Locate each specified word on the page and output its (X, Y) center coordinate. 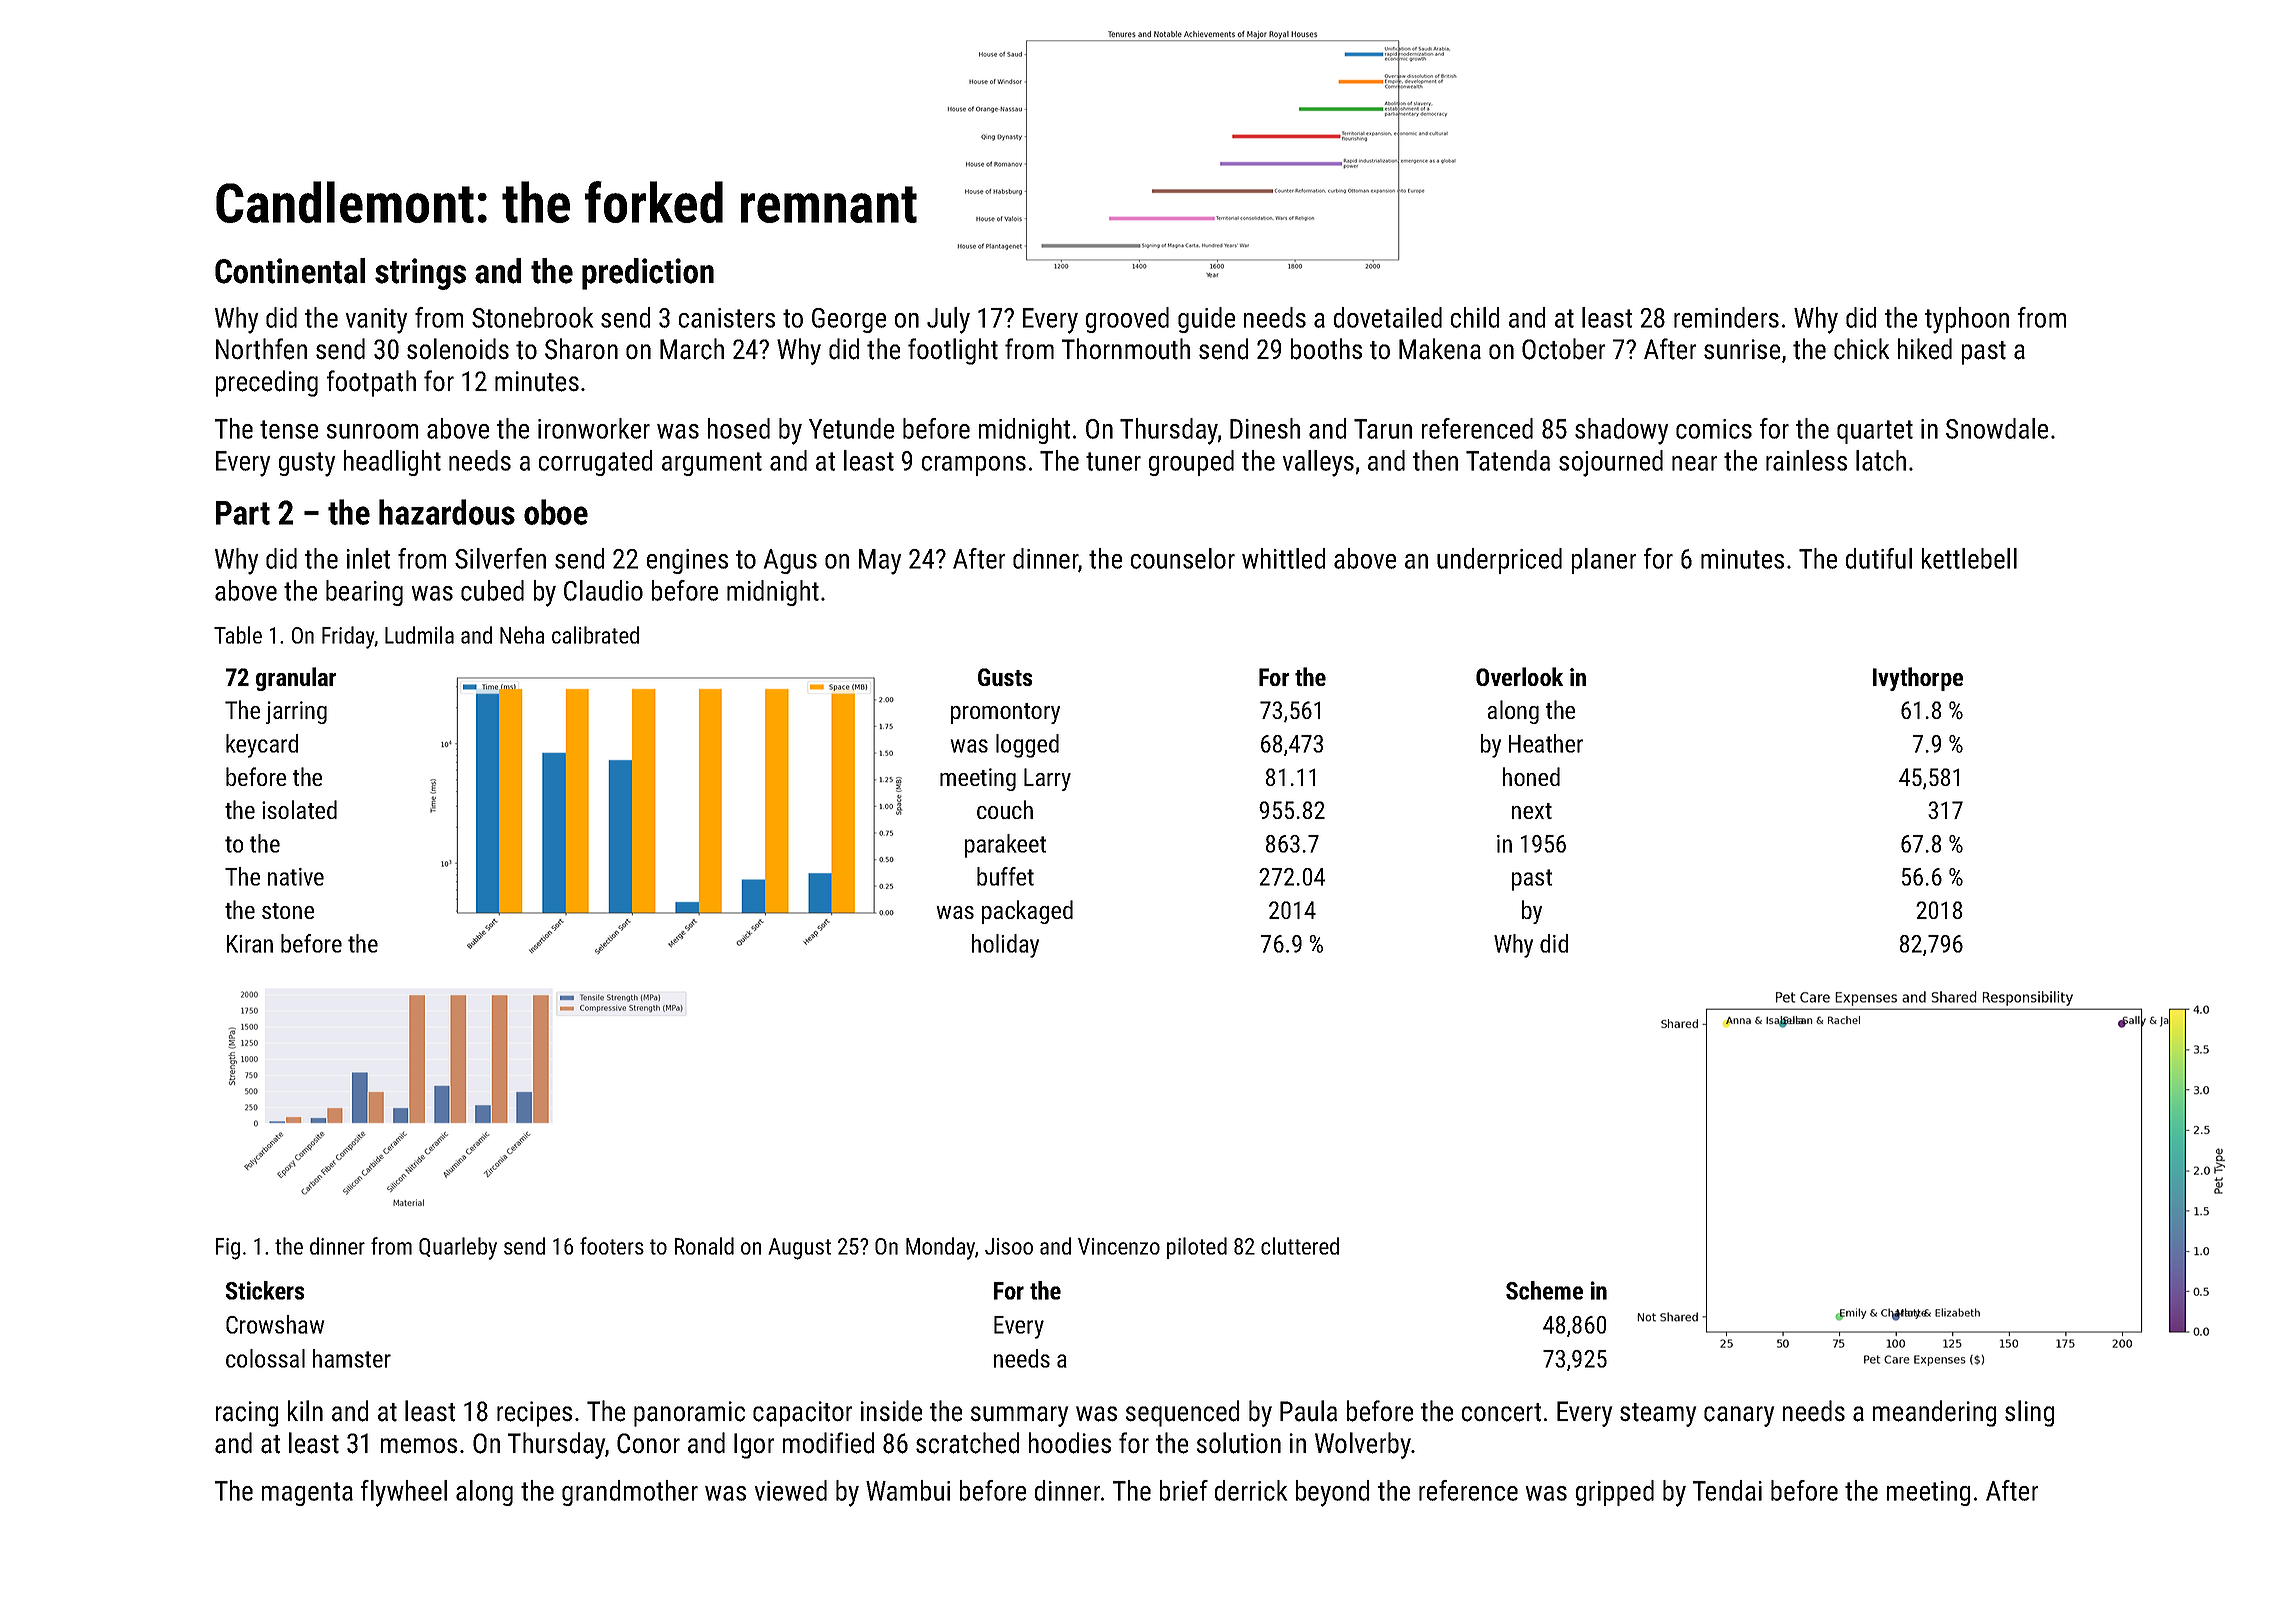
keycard (262, 746)
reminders (1726, 317)
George (849, 320)
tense (289, 429)
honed (1531, 776)
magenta (307, 1494)
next (1532, 811)
